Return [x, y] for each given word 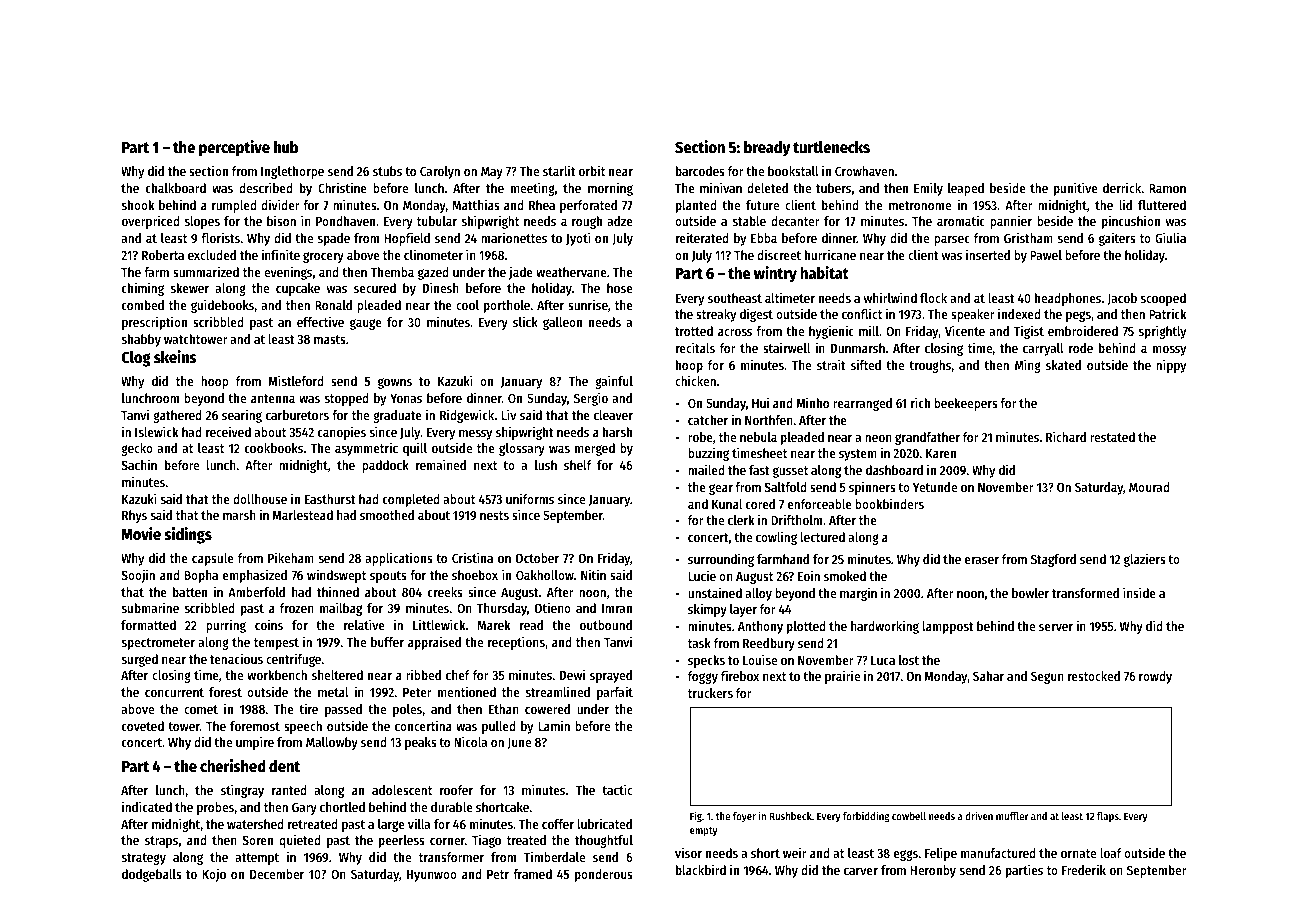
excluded [212, 255]
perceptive [234, 148]
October [537, 558]
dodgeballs [152, 875]
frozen [297, 608]
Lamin [554, 725]
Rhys [134, 516]
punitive [1076, 189]
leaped [966, 189]
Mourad [1149, 487]
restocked [1094, 676]
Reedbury [769, 644]
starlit [559, 170]
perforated [588, 206]
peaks [421, 743]
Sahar [988, 676]
